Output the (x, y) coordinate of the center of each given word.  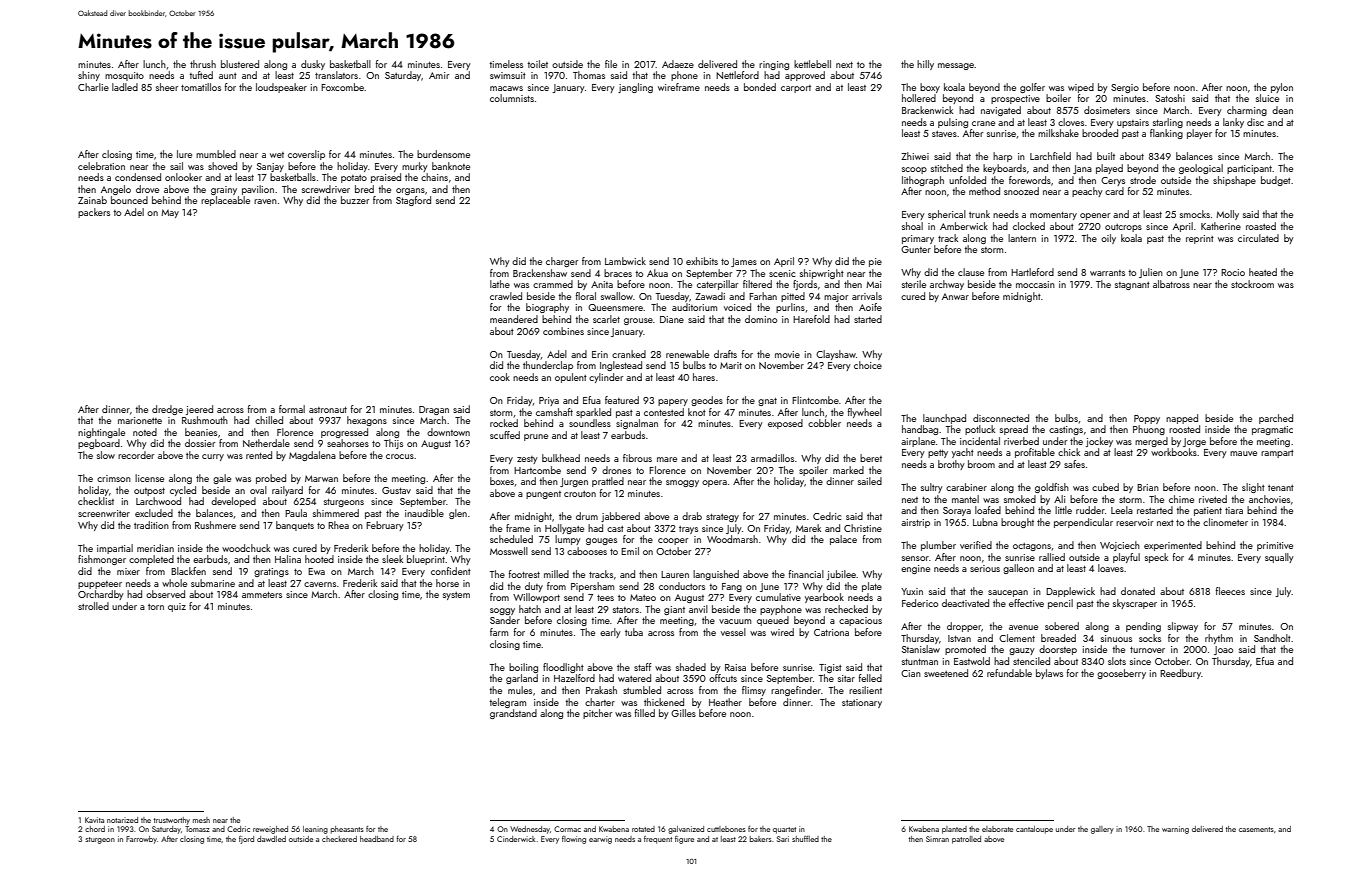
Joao (1223, 650)
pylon (1282, 88)
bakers (761, 839)
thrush (203, 64)
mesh (201, 820)
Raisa (735, 667)
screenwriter (104, 513)
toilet (537, 64)
